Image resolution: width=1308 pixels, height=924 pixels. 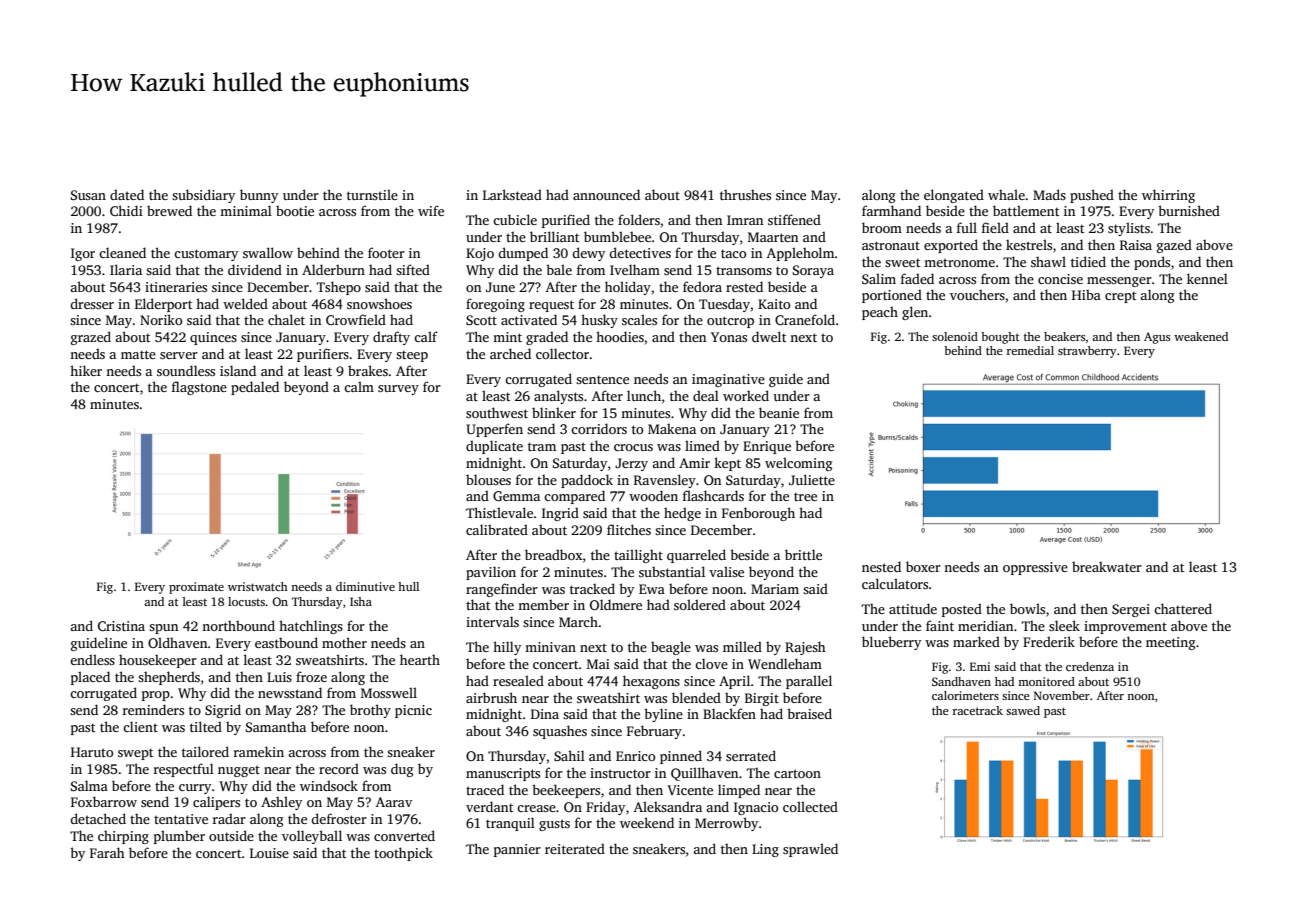 I want to click on whirring, so click(x=1168, y=196).
